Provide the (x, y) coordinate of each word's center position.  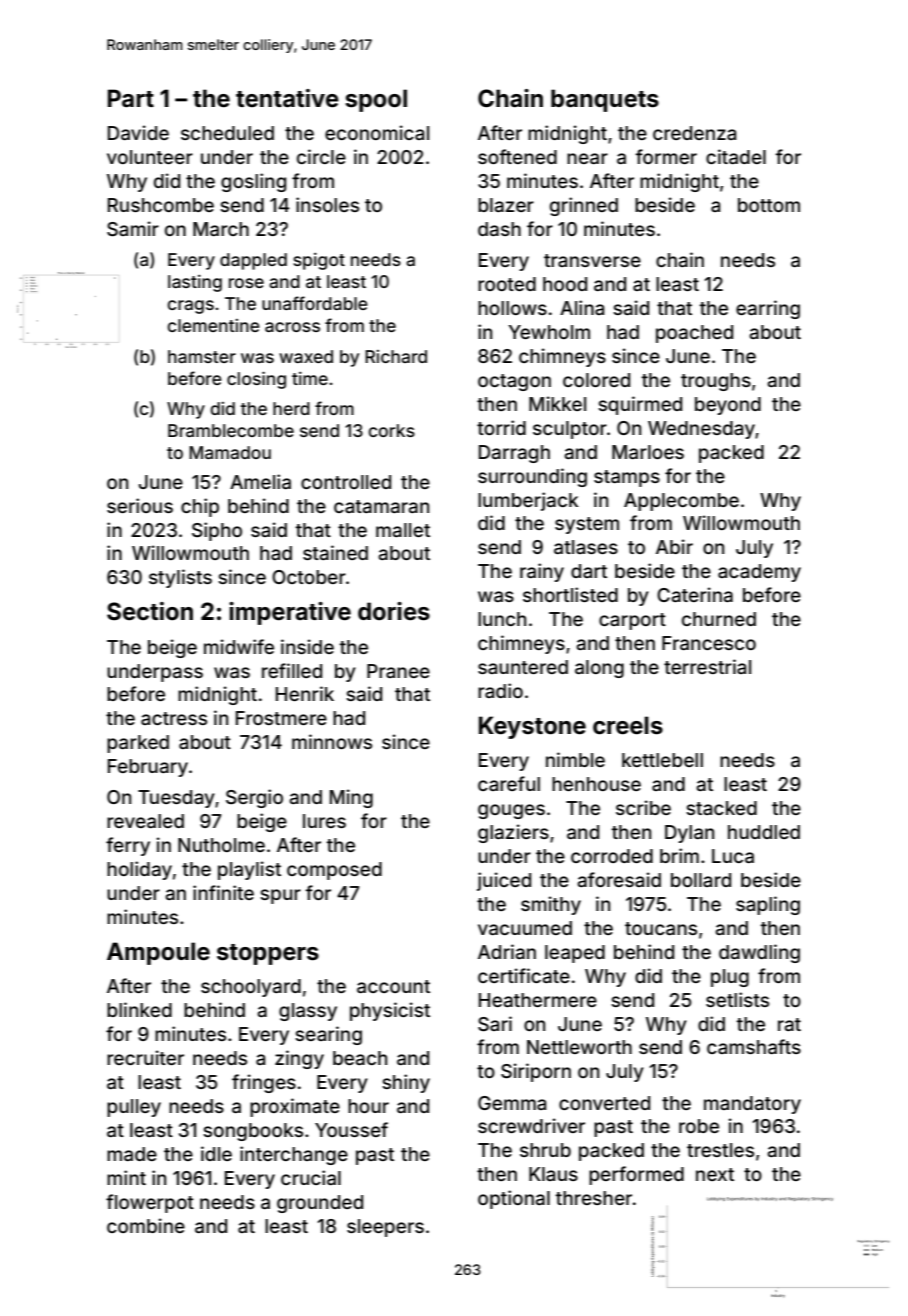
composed (334, 871)
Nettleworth (579, 1047)
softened (517, 156)
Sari (495, 1024)
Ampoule (158, 953)
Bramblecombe (231, 430)
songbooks (253, 1132)
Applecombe (681, 502)
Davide (138, 132)
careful (509, 783)
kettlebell (662, 760)
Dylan (689, 834)
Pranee (398, 671)
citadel (736, 156)
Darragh (514, 454)
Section (150, 611)
